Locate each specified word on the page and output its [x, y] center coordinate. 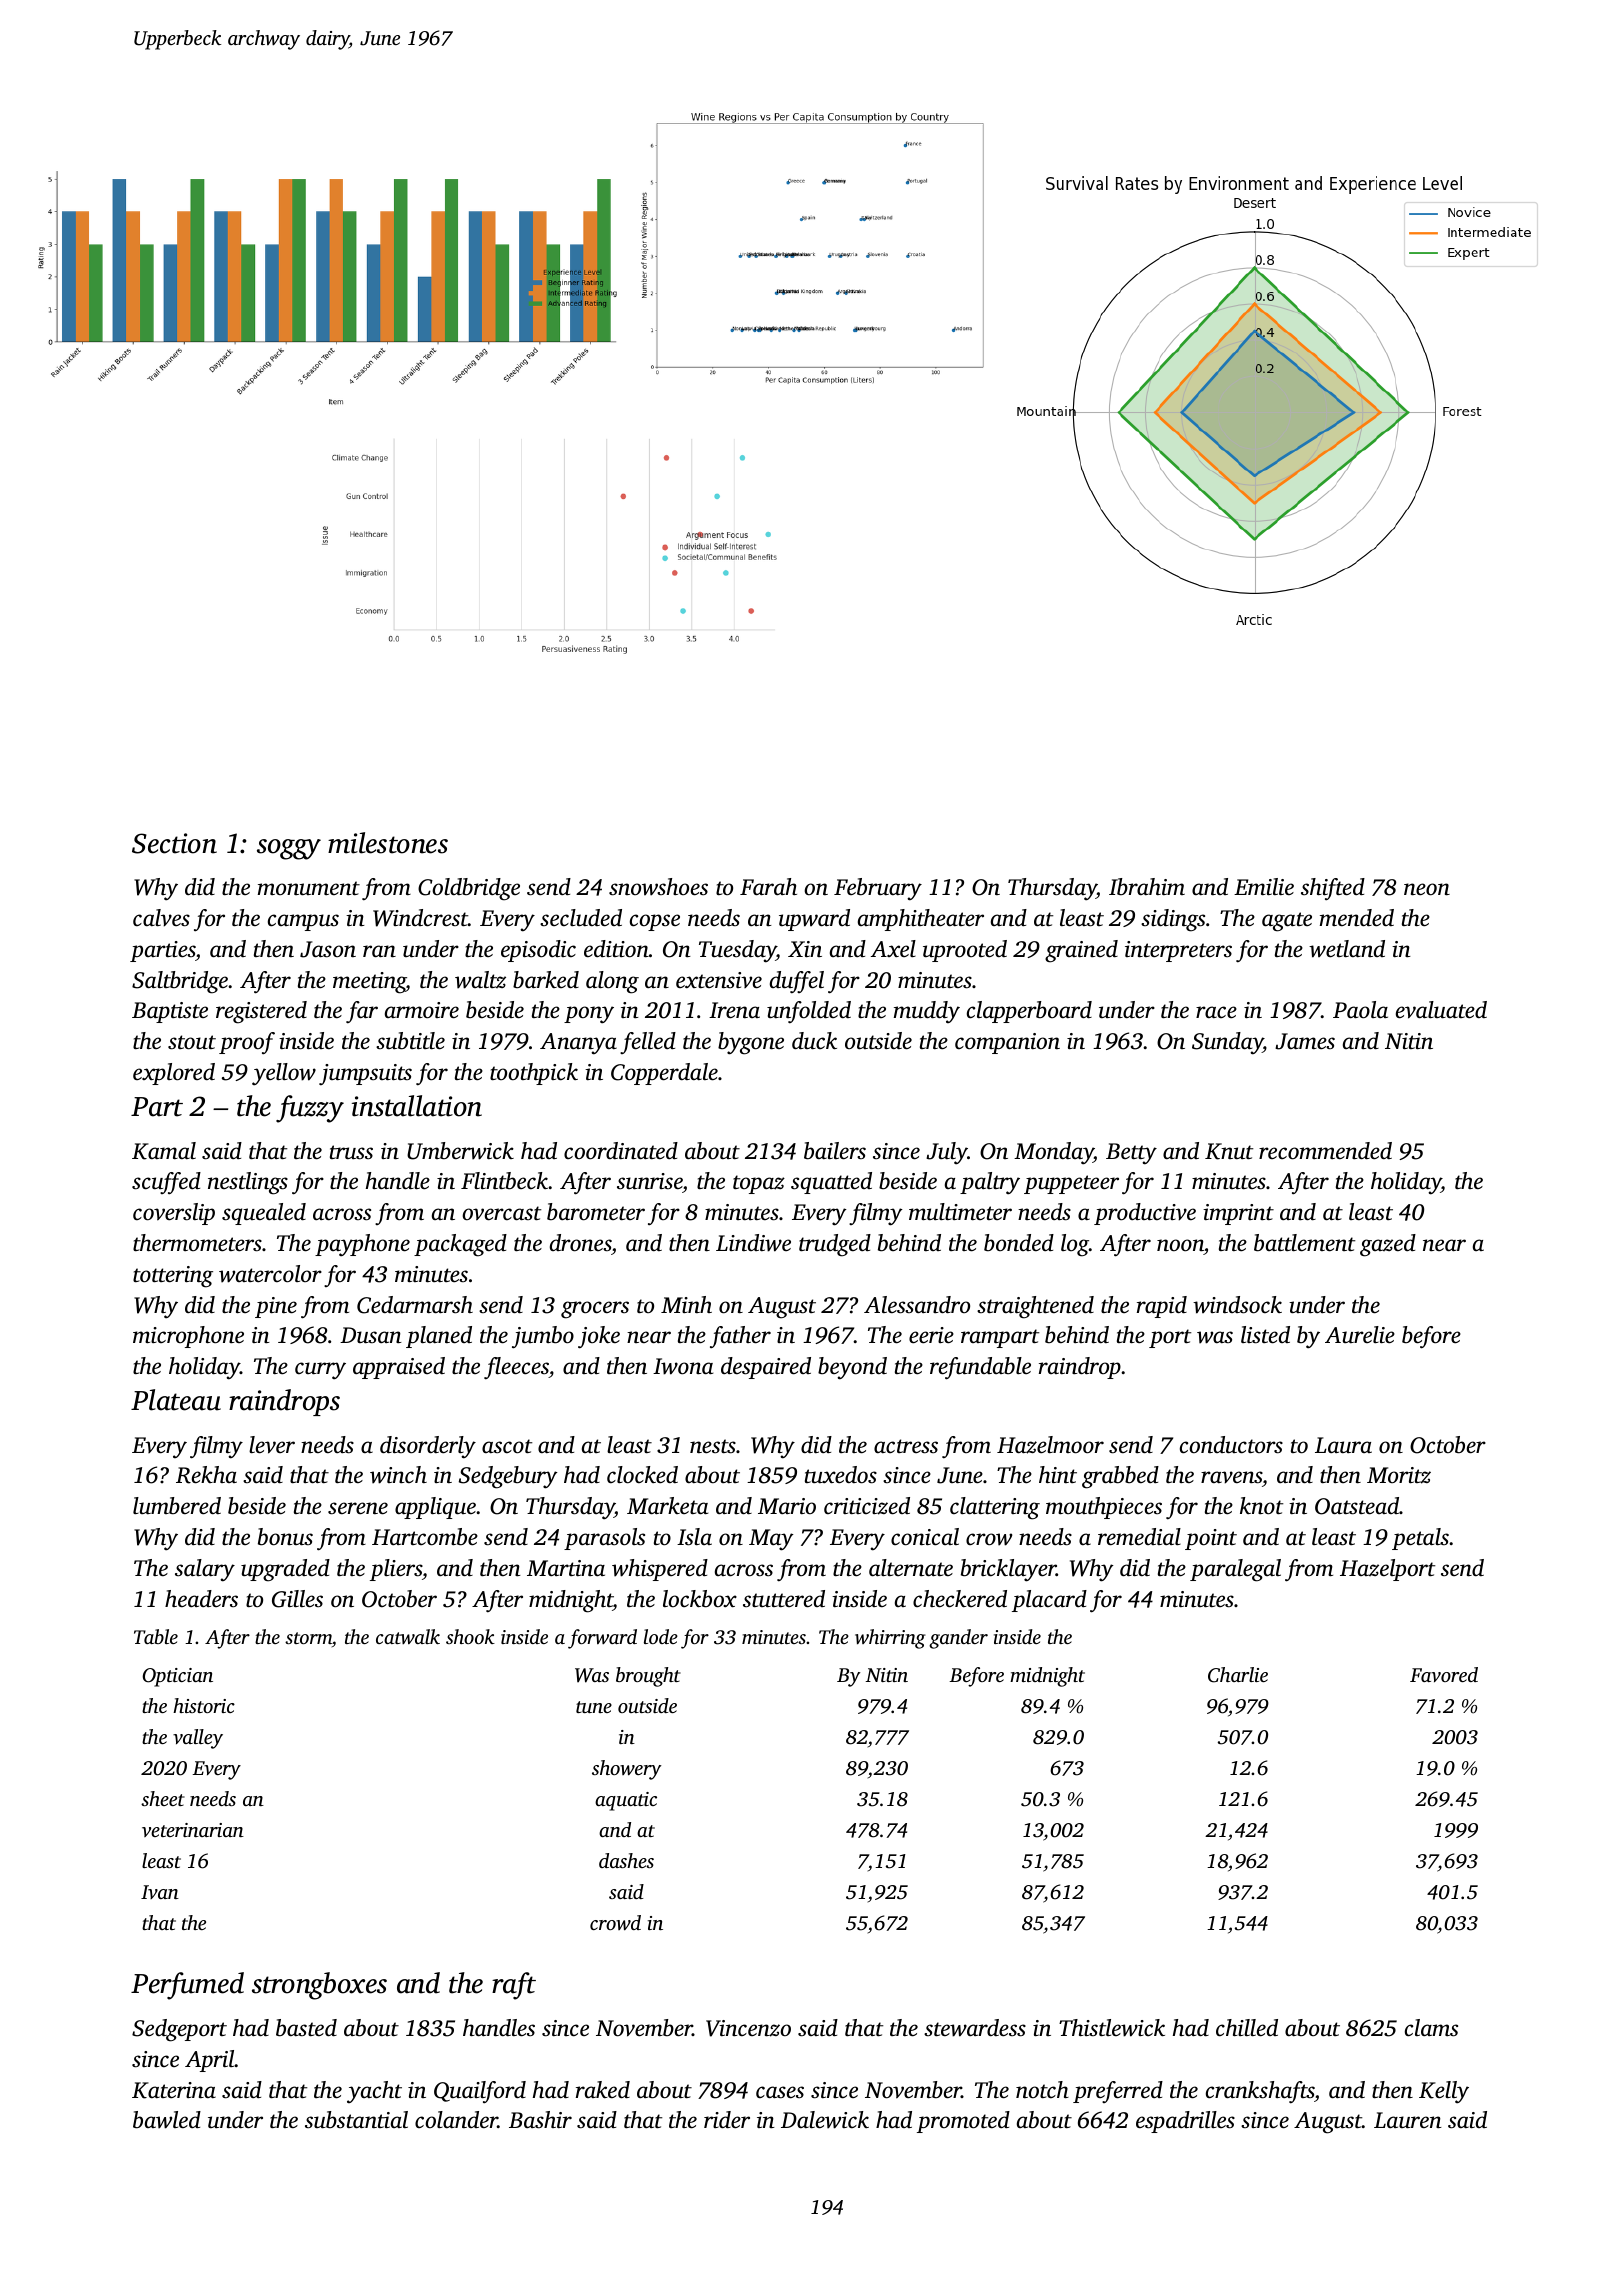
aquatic [626, 1801]
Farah [768, 887]
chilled [1247, 2028]
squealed [264, 1214]
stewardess [975, 2028]
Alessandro [917, 1305]
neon [1427, 889]
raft [514, 1986]
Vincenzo [748, 2028]
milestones [388, 843]
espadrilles [1185, 2122]
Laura [1343, 1445]
